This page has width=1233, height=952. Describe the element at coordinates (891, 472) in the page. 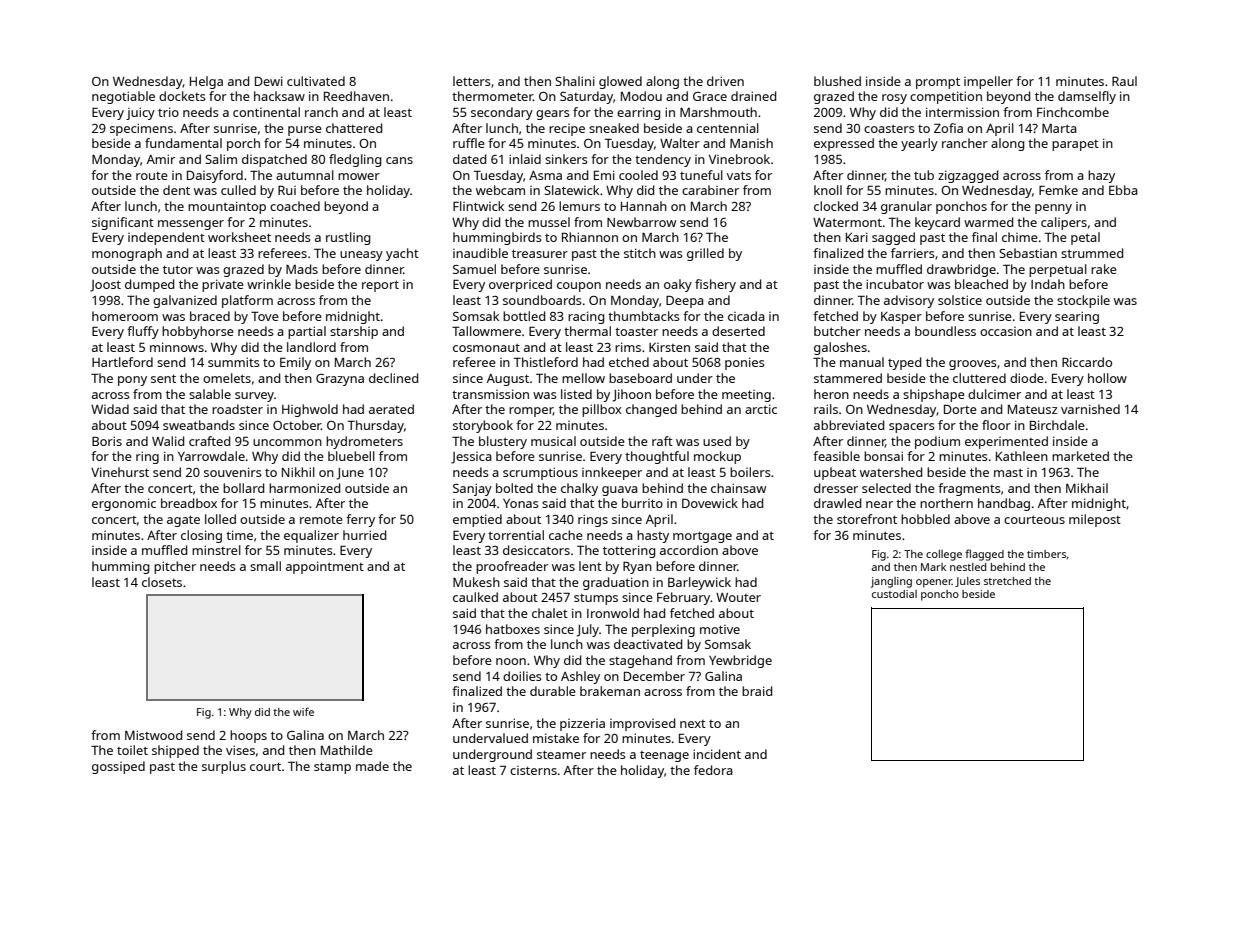

I see `watershed` at that location.
